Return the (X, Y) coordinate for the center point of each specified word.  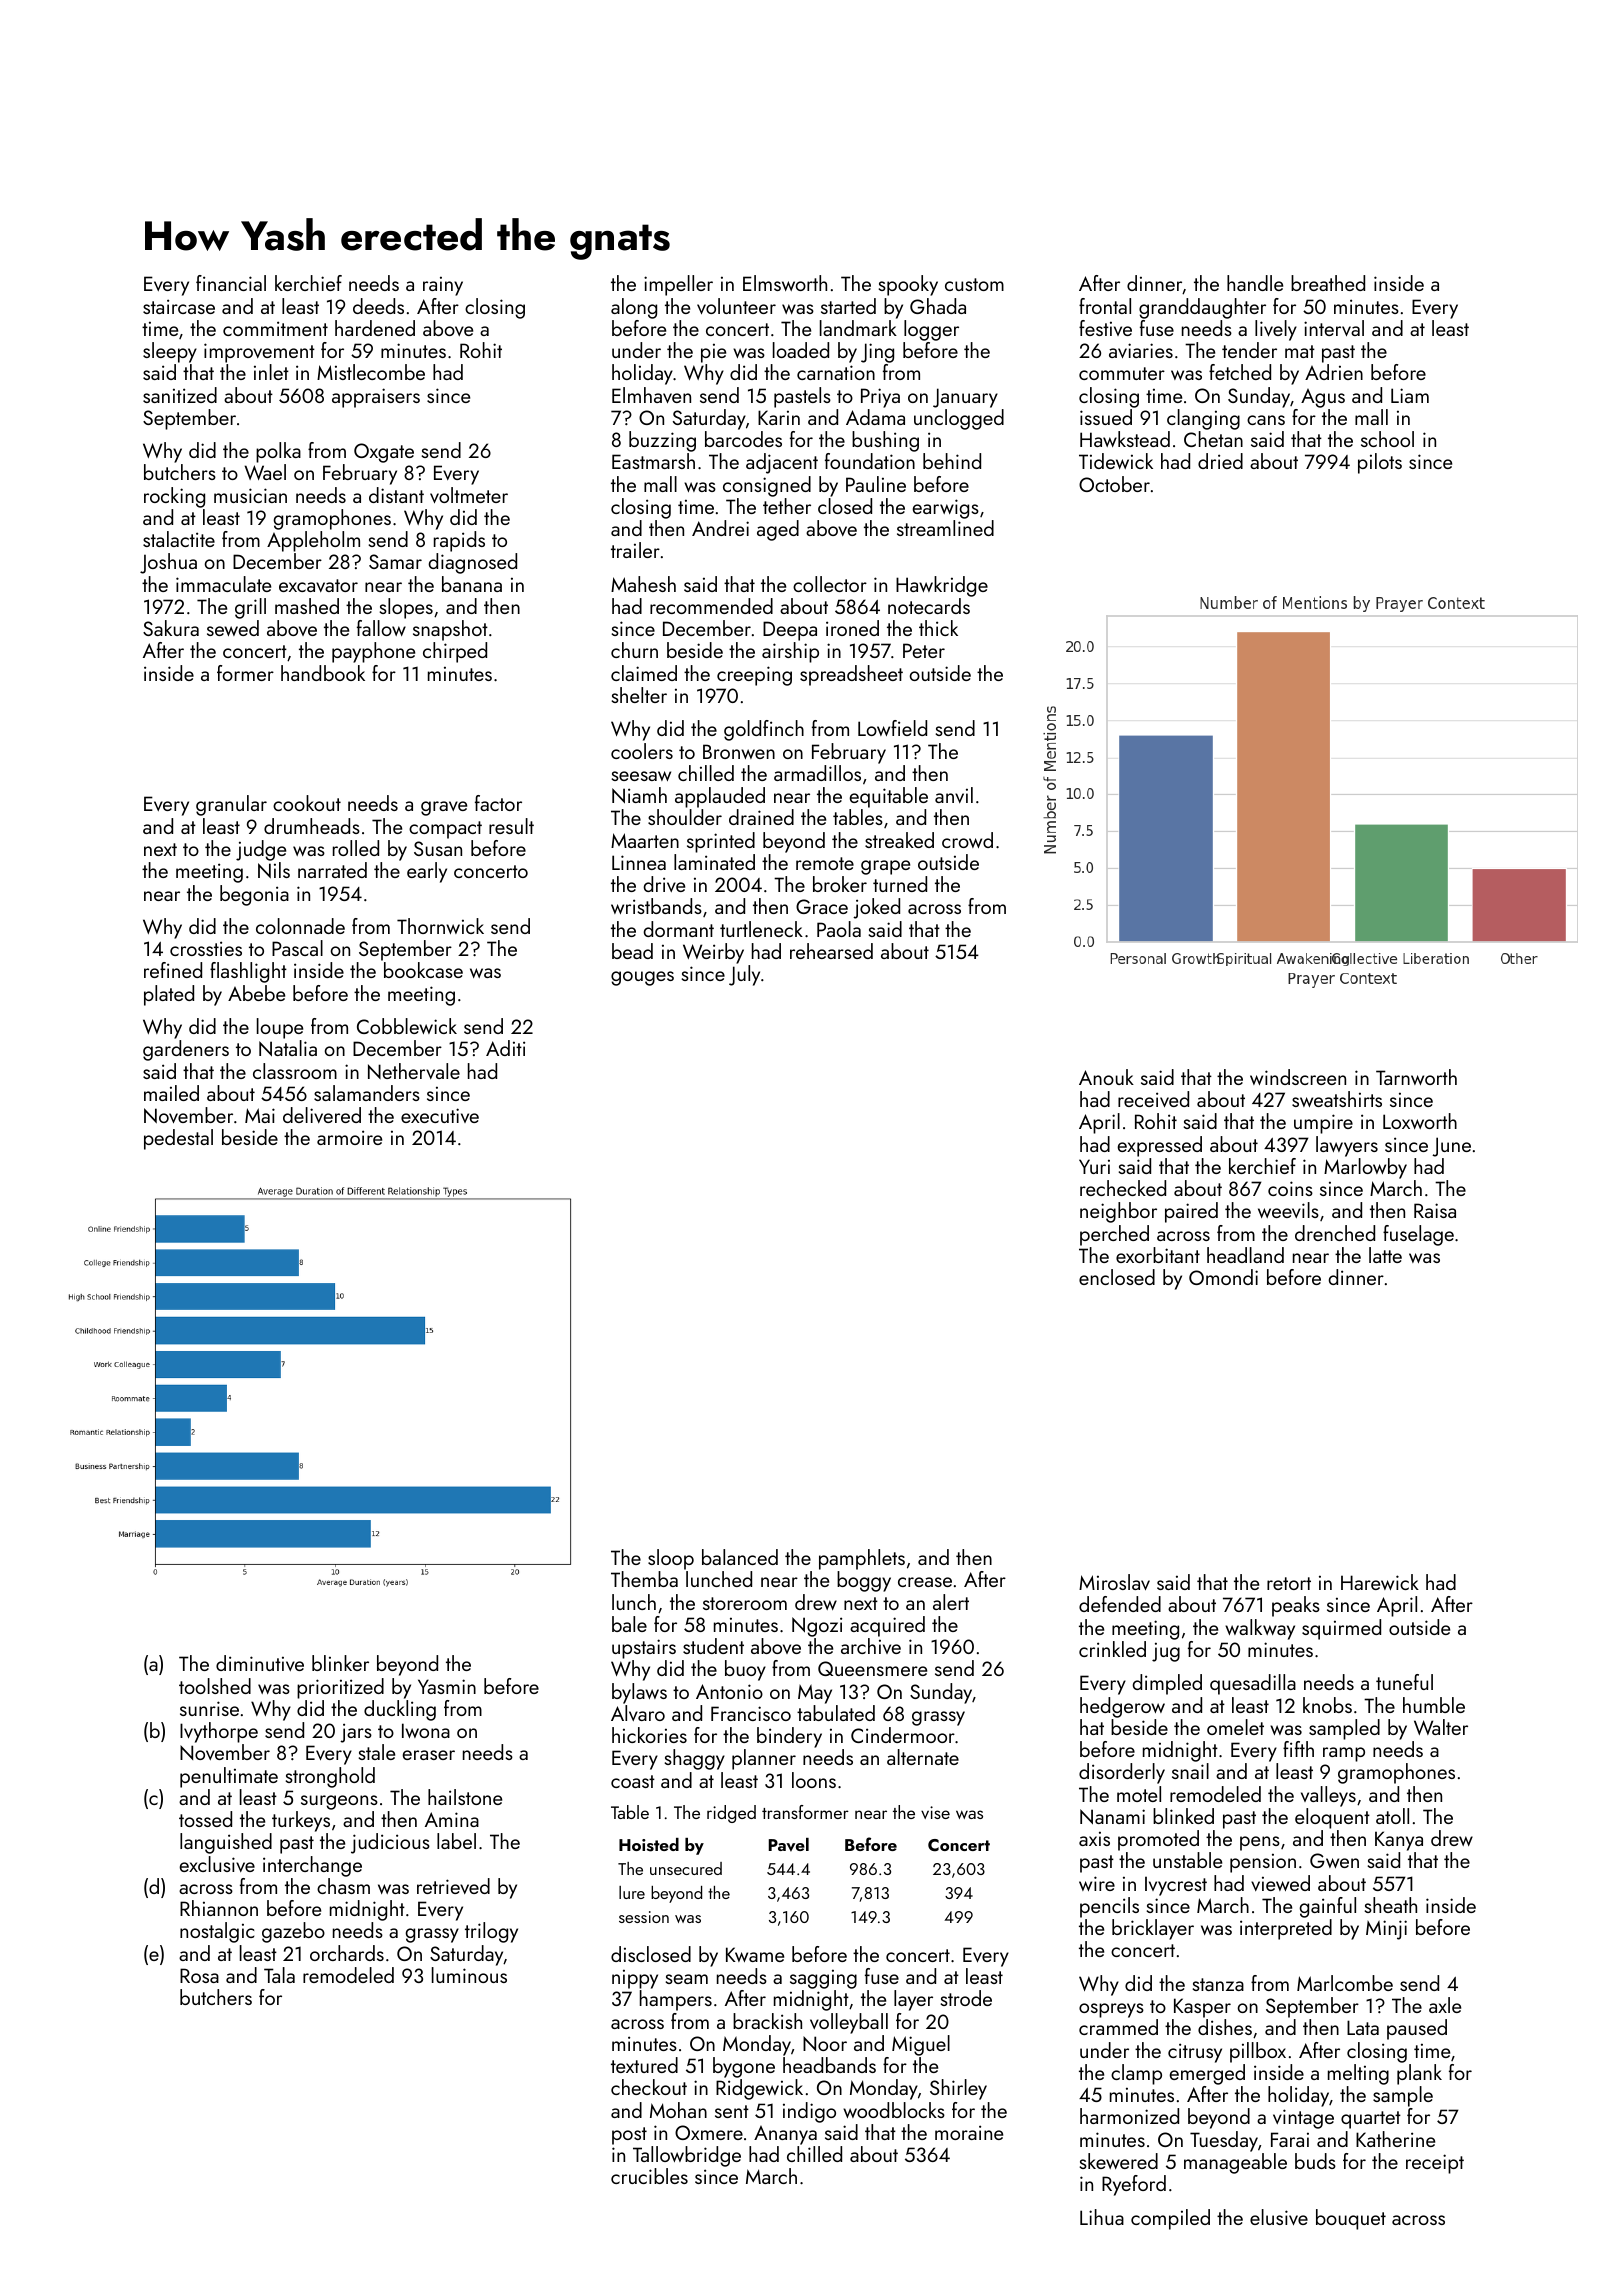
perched (1114, 1235)
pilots (1380, 463)
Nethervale (414, 1071)
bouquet (1351, 2219)
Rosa (199, 1975)
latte (1385, 1255)
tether (787, 506)
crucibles (649, 2176)
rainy (443, 286)
